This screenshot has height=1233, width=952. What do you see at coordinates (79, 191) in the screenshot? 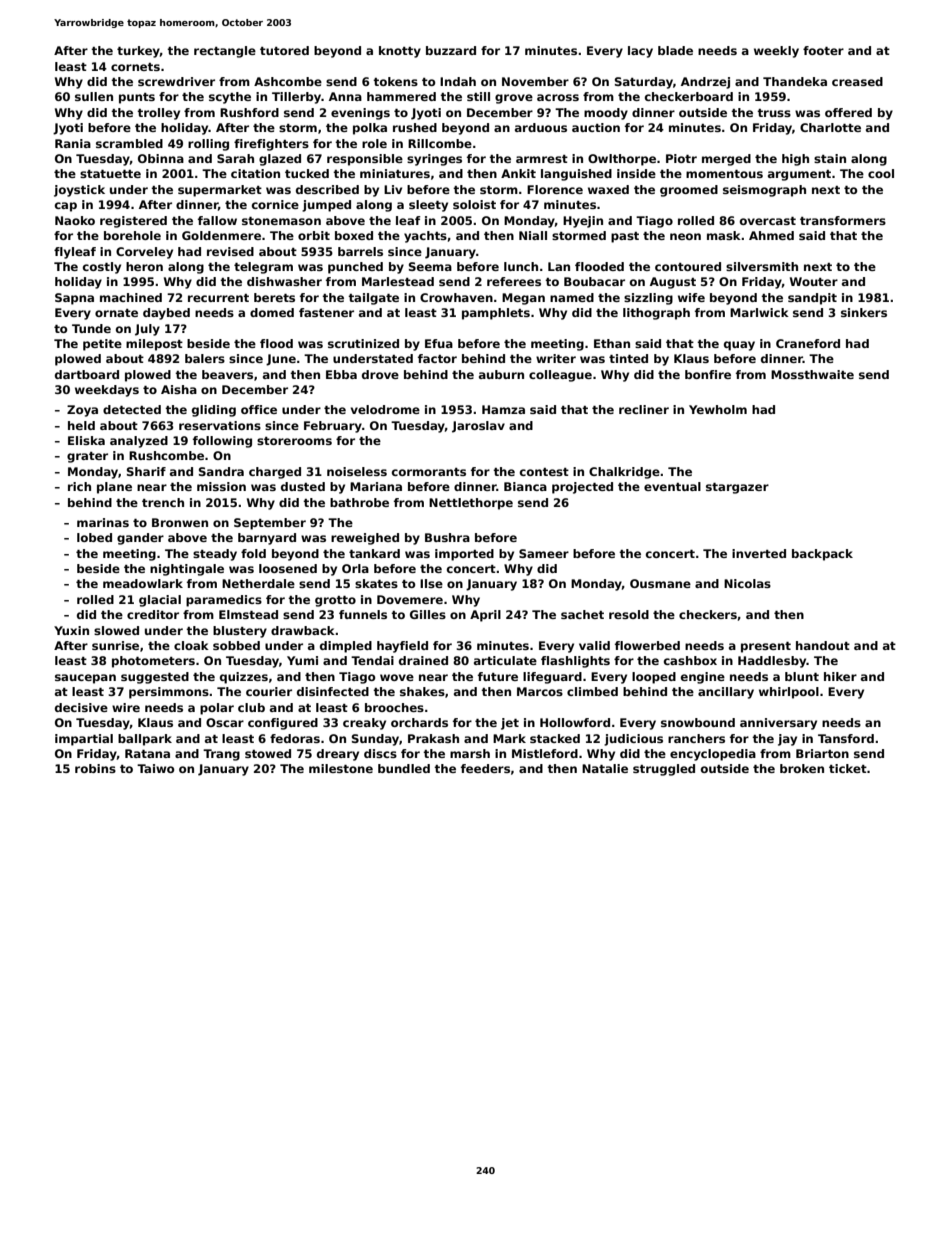
I see `joystick` at bounding box center [79, 191].
